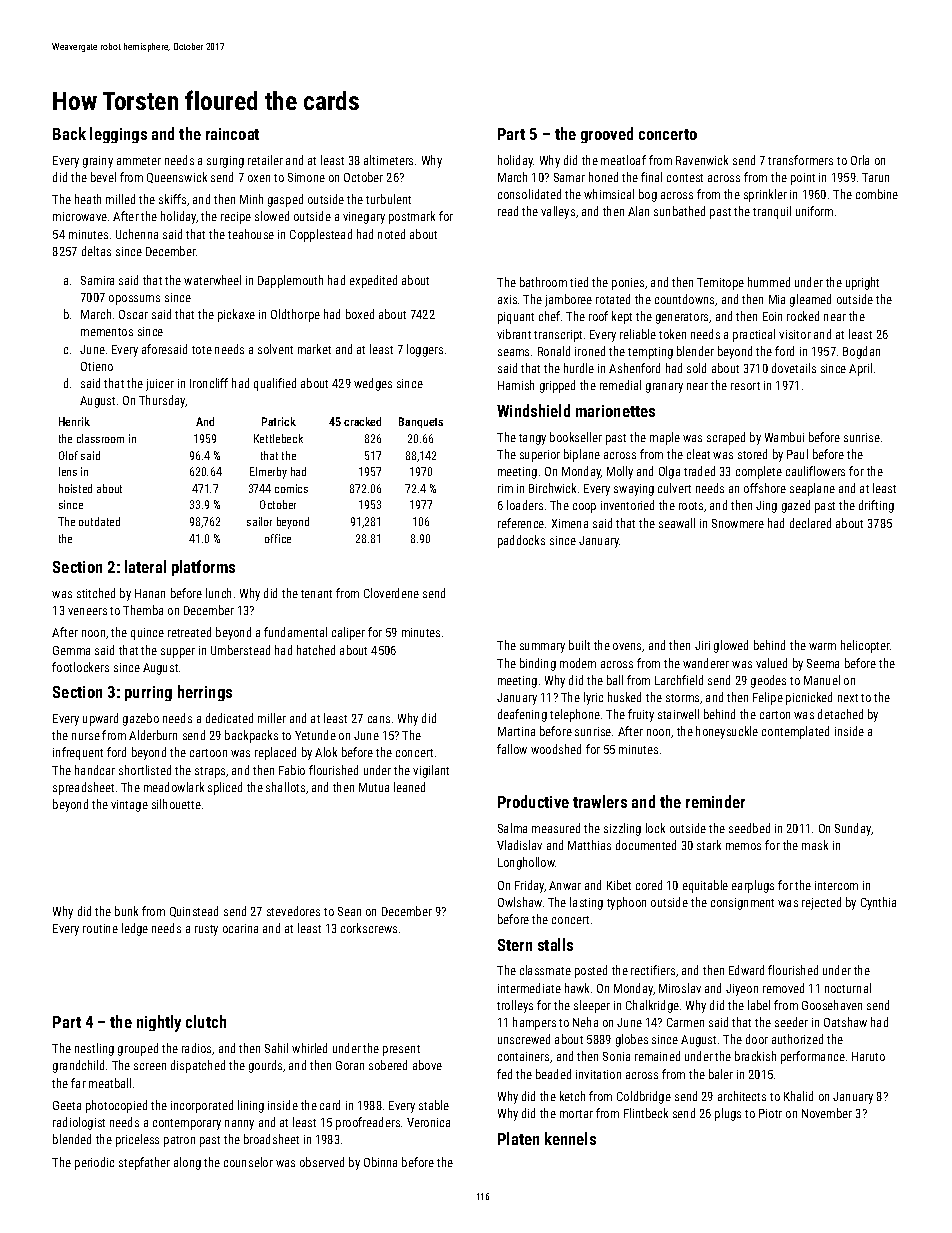 This document has width=952, height=1233. Describe the element at coordinates (543, 282) in the document. I see `bathroom` at that location.
